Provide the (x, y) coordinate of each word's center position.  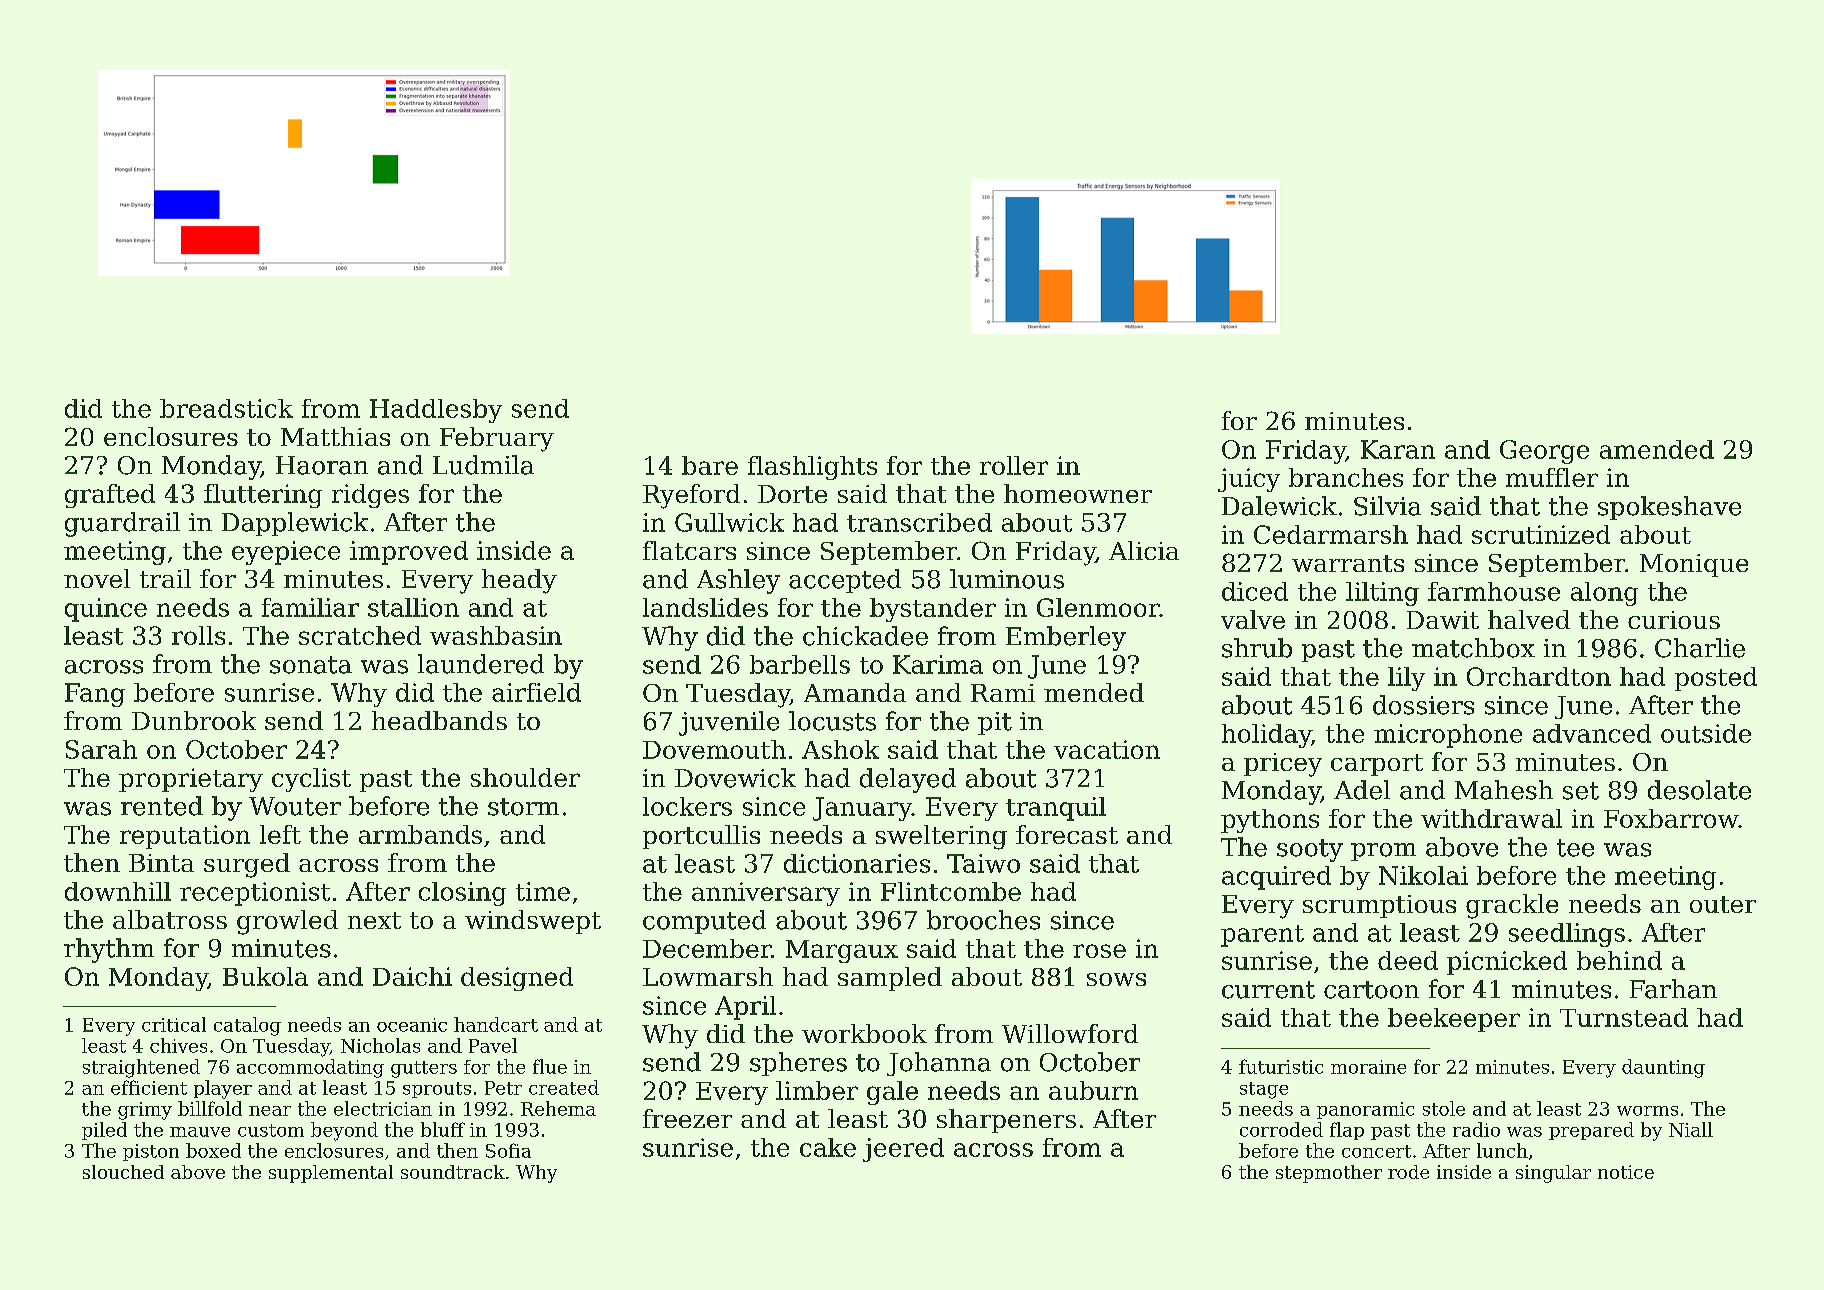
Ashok (840, 749)
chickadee (865, 636)
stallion (413, 607)
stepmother (1329, 1174)
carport (1377, 765)
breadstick (226, 408)
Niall (1691, 1129)
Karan (1398, 449)
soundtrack (453, 1172)
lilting (1382, 594)
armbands (420, 834)
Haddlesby (436, 411)
